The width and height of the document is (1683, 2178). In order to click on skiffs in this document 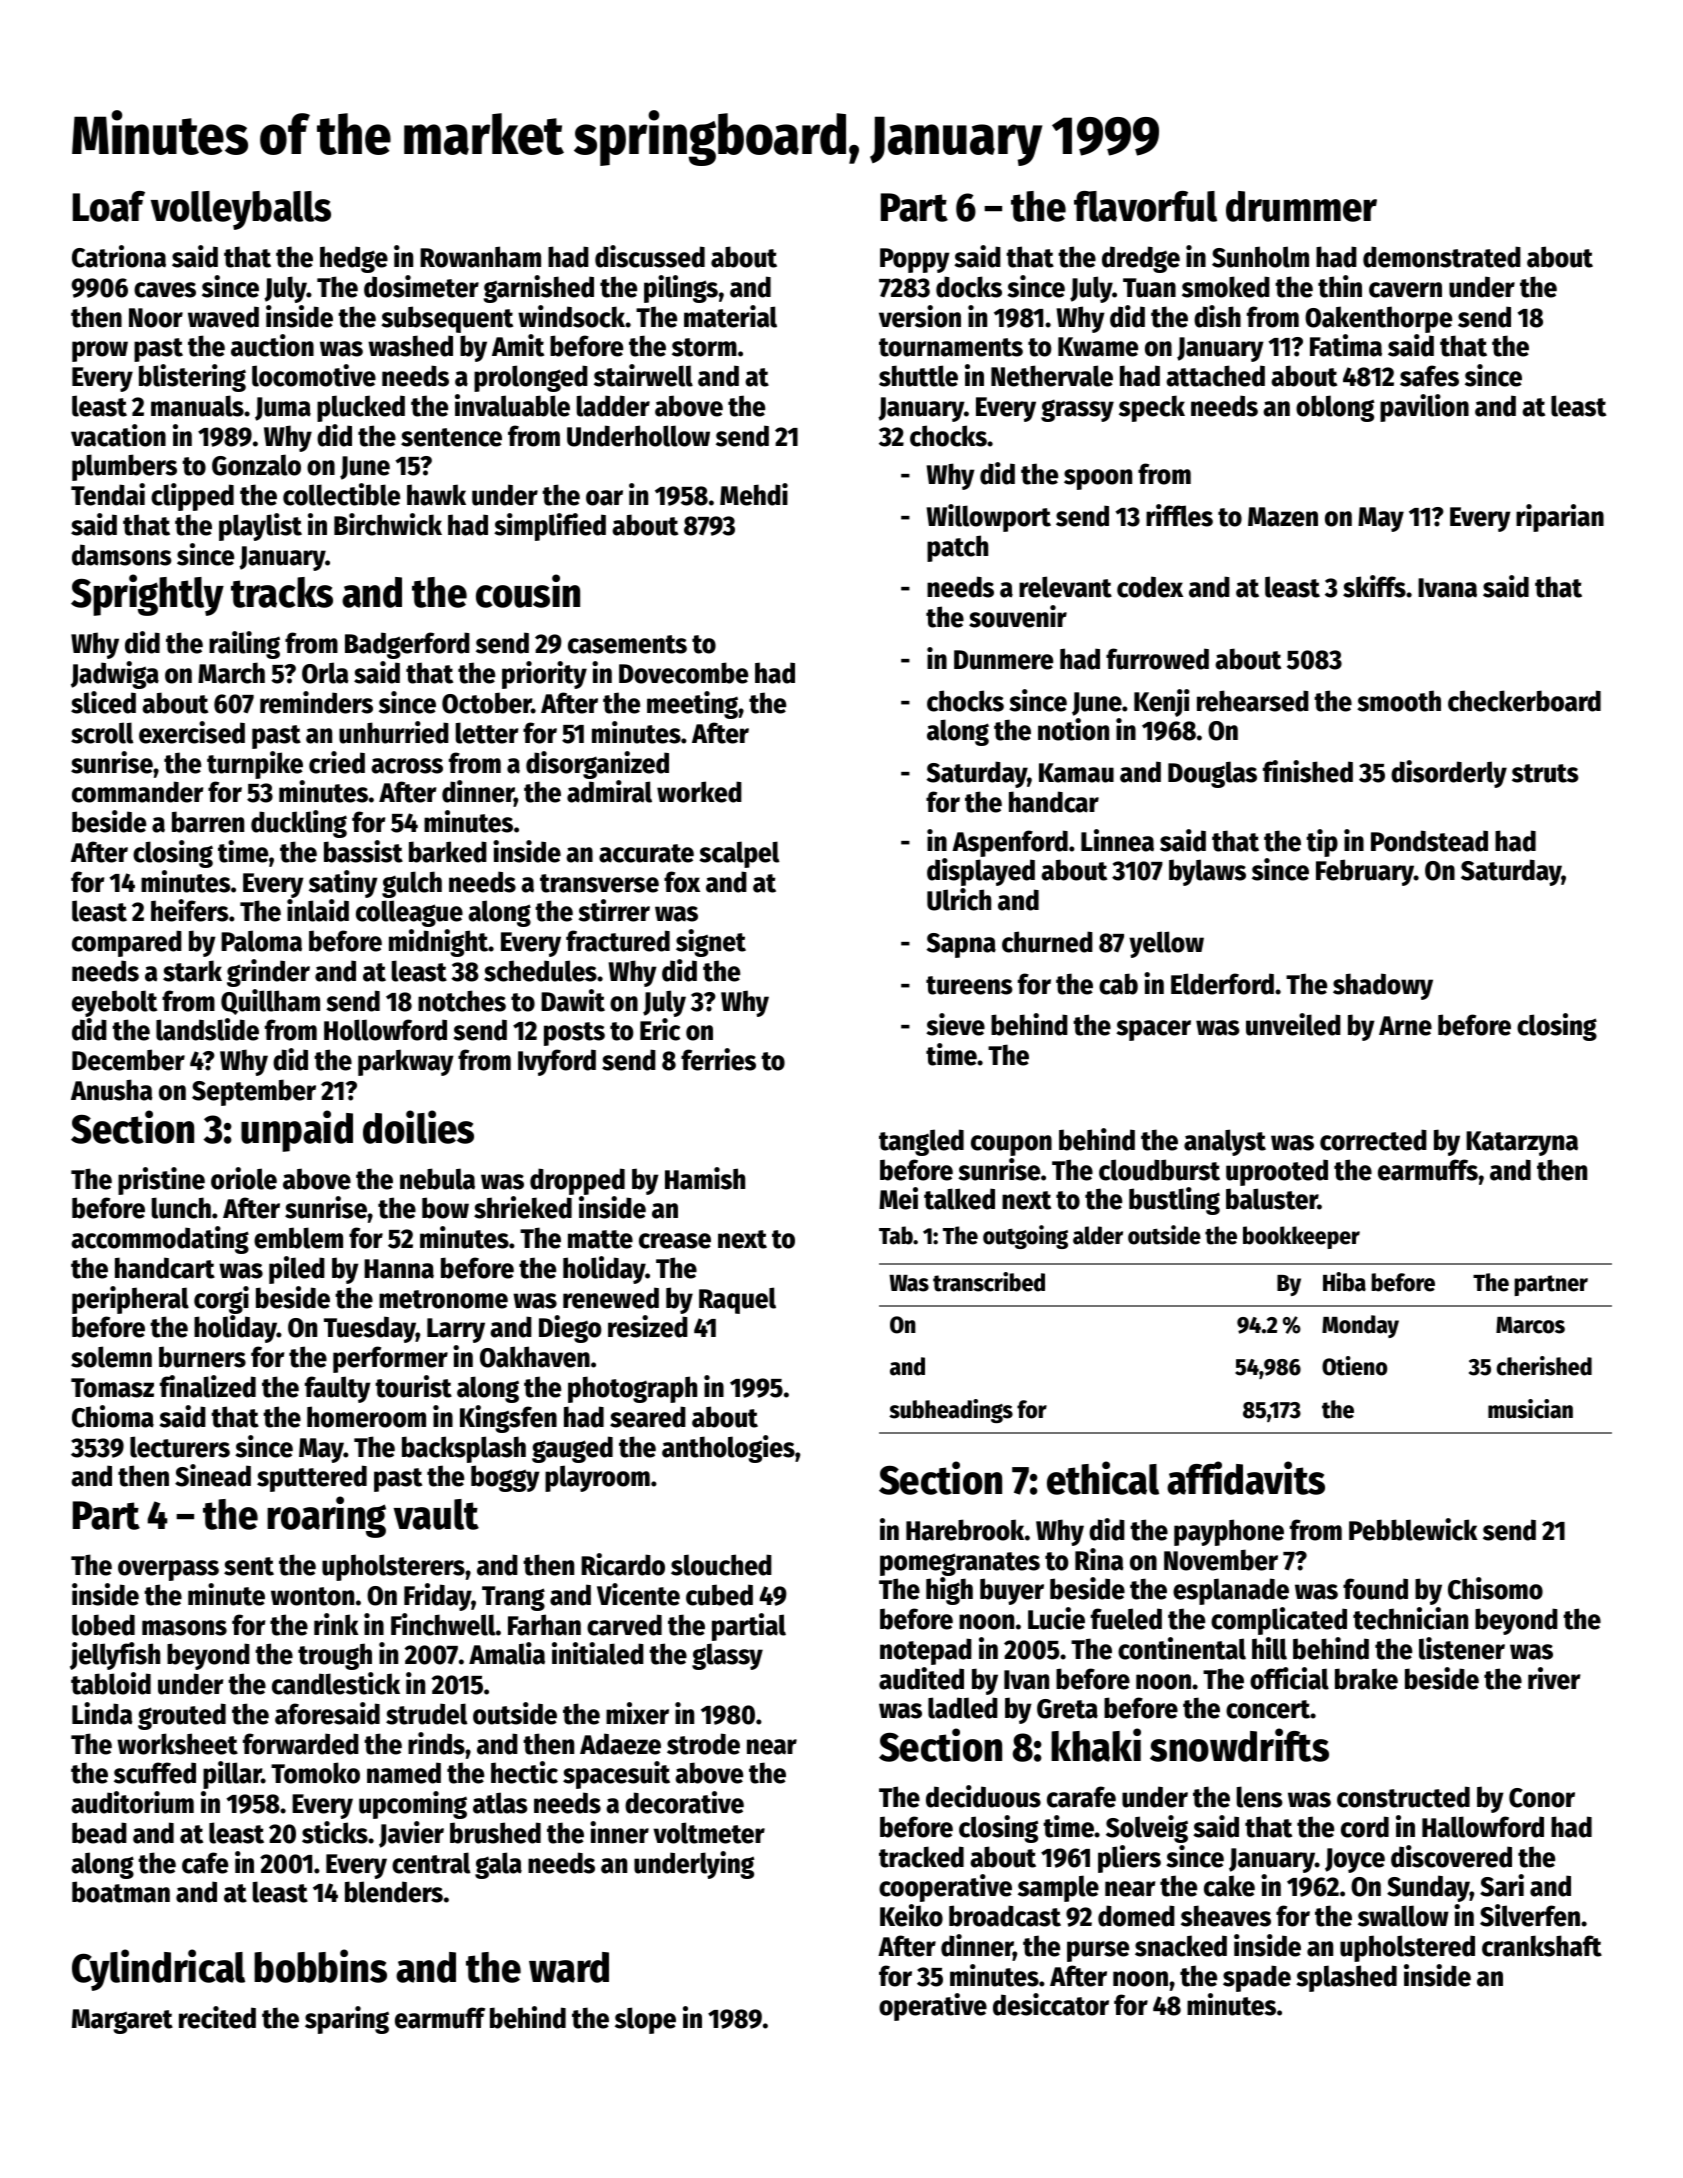, I will do `click(1374, 586)`.
